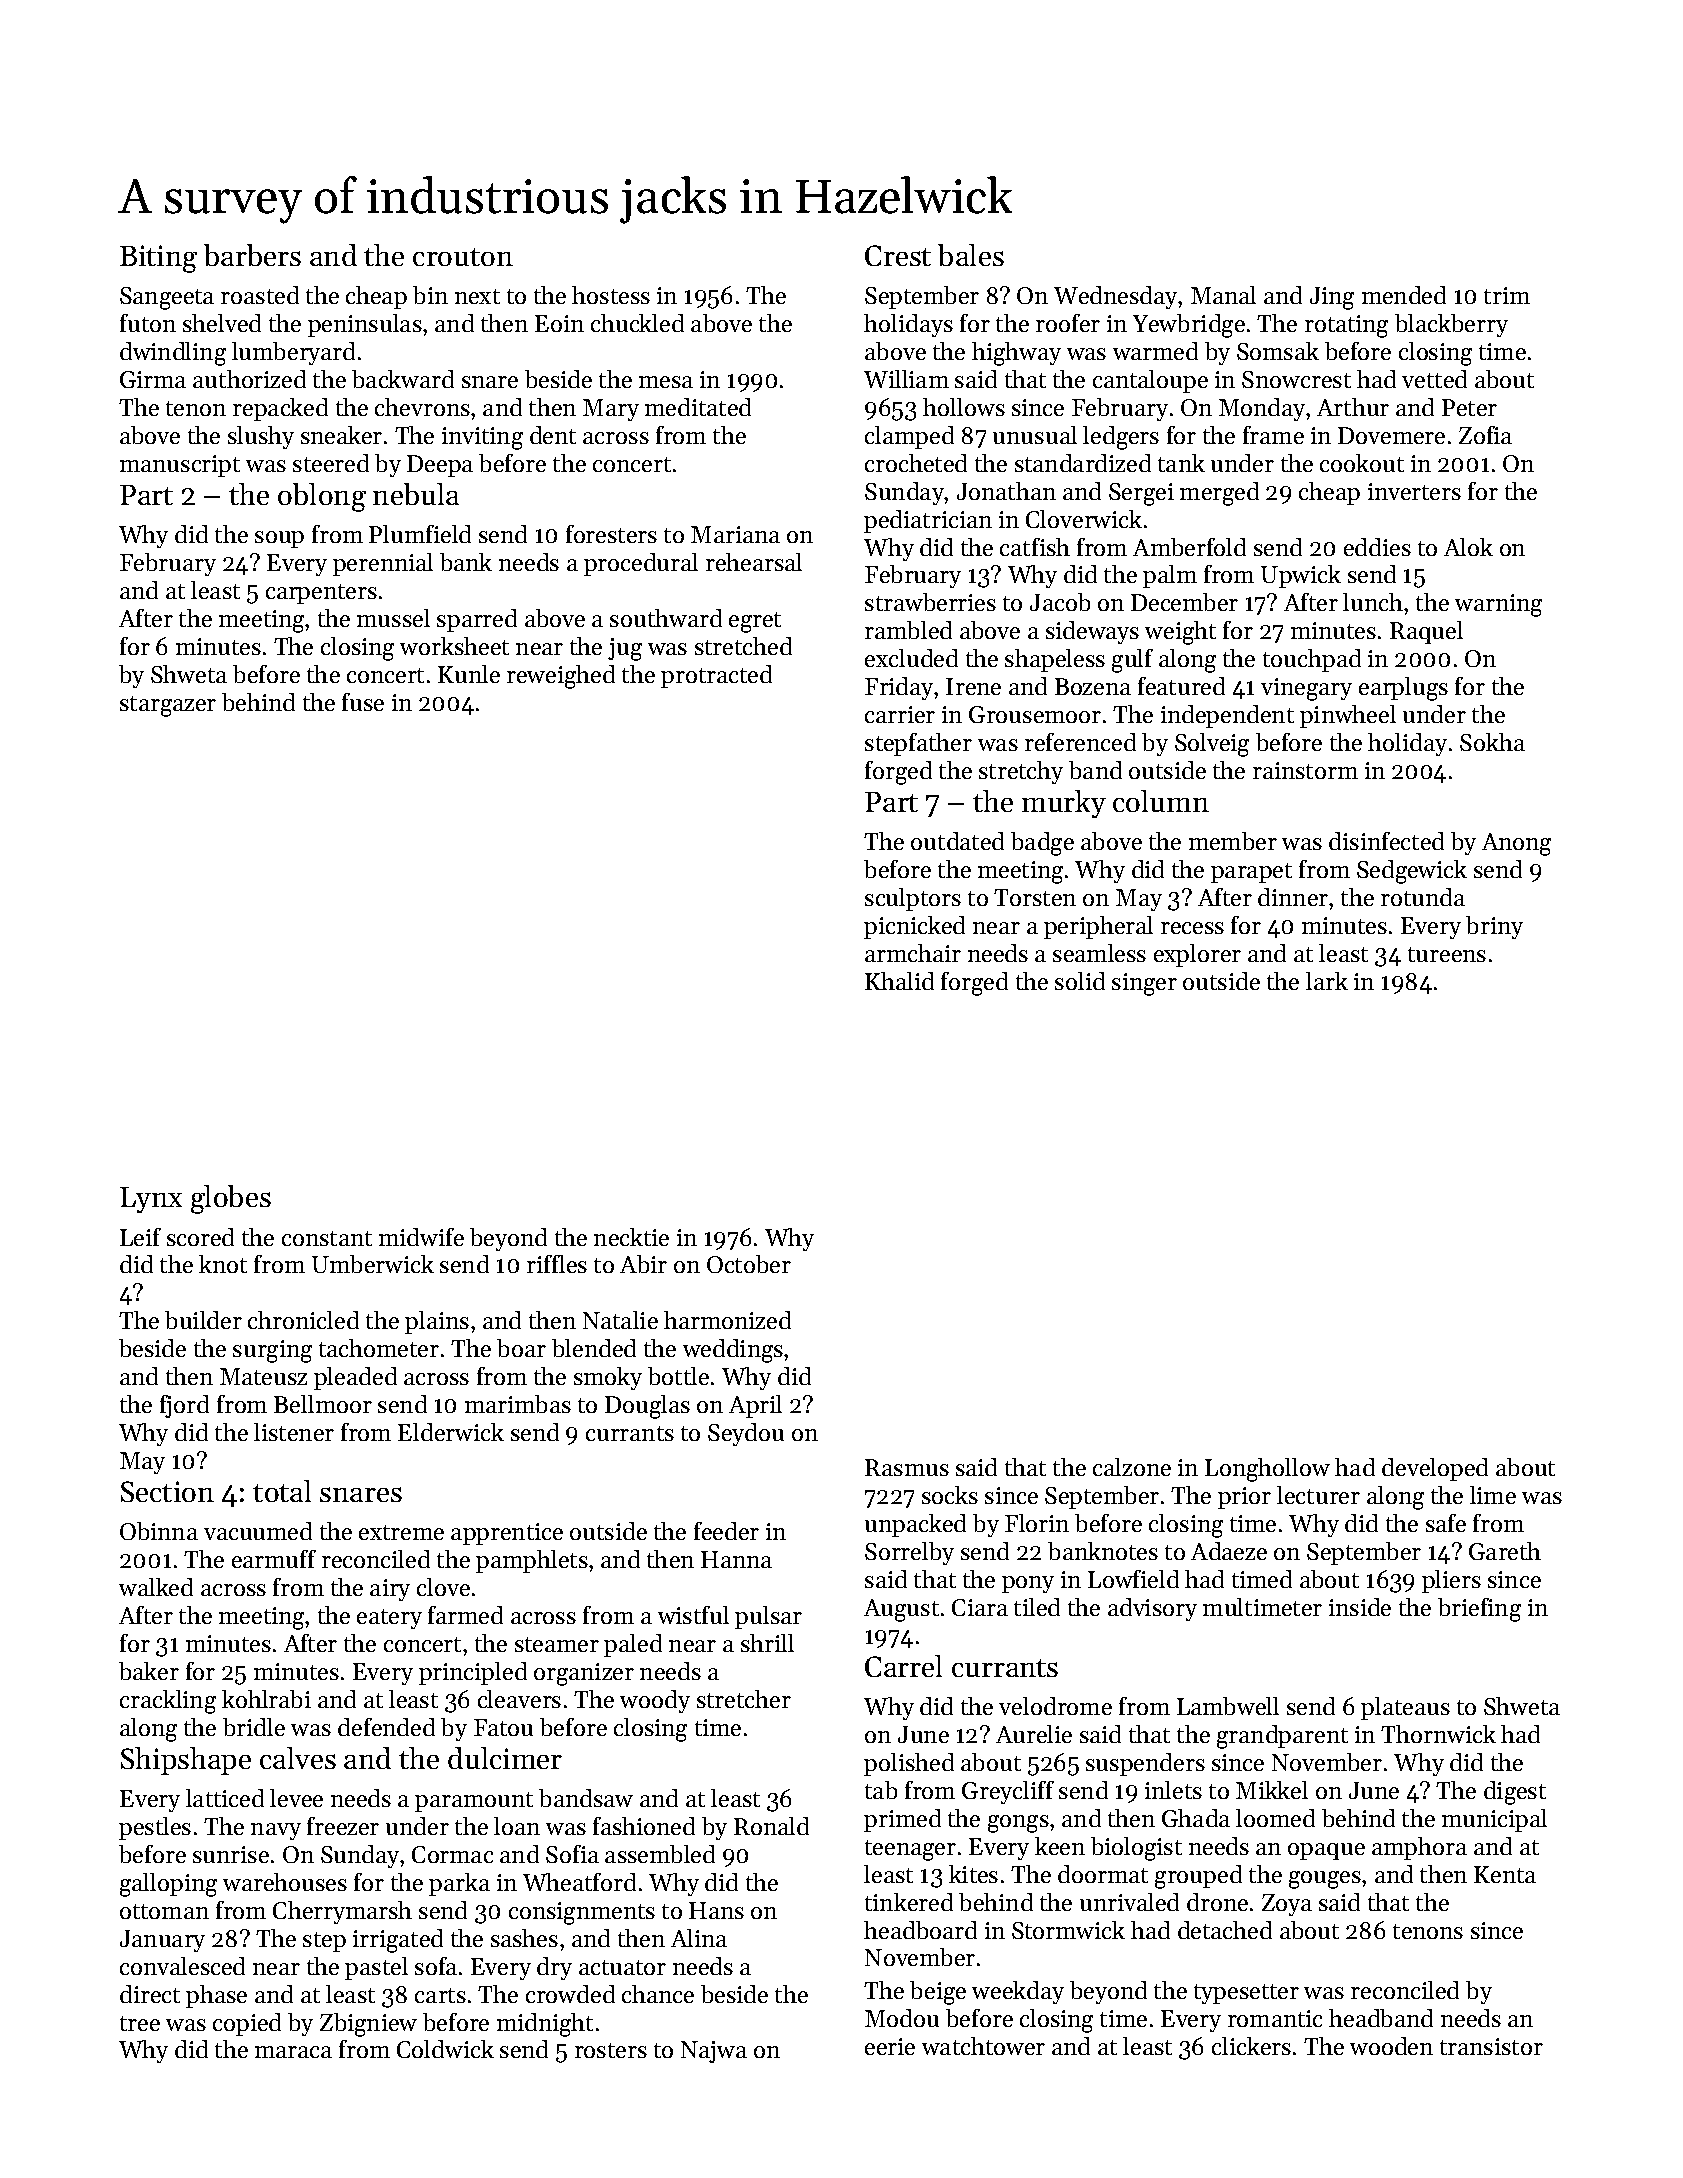 The height and width of the screenshot is (2178, 1683). I want to click on lark, so click(1327, 981).
